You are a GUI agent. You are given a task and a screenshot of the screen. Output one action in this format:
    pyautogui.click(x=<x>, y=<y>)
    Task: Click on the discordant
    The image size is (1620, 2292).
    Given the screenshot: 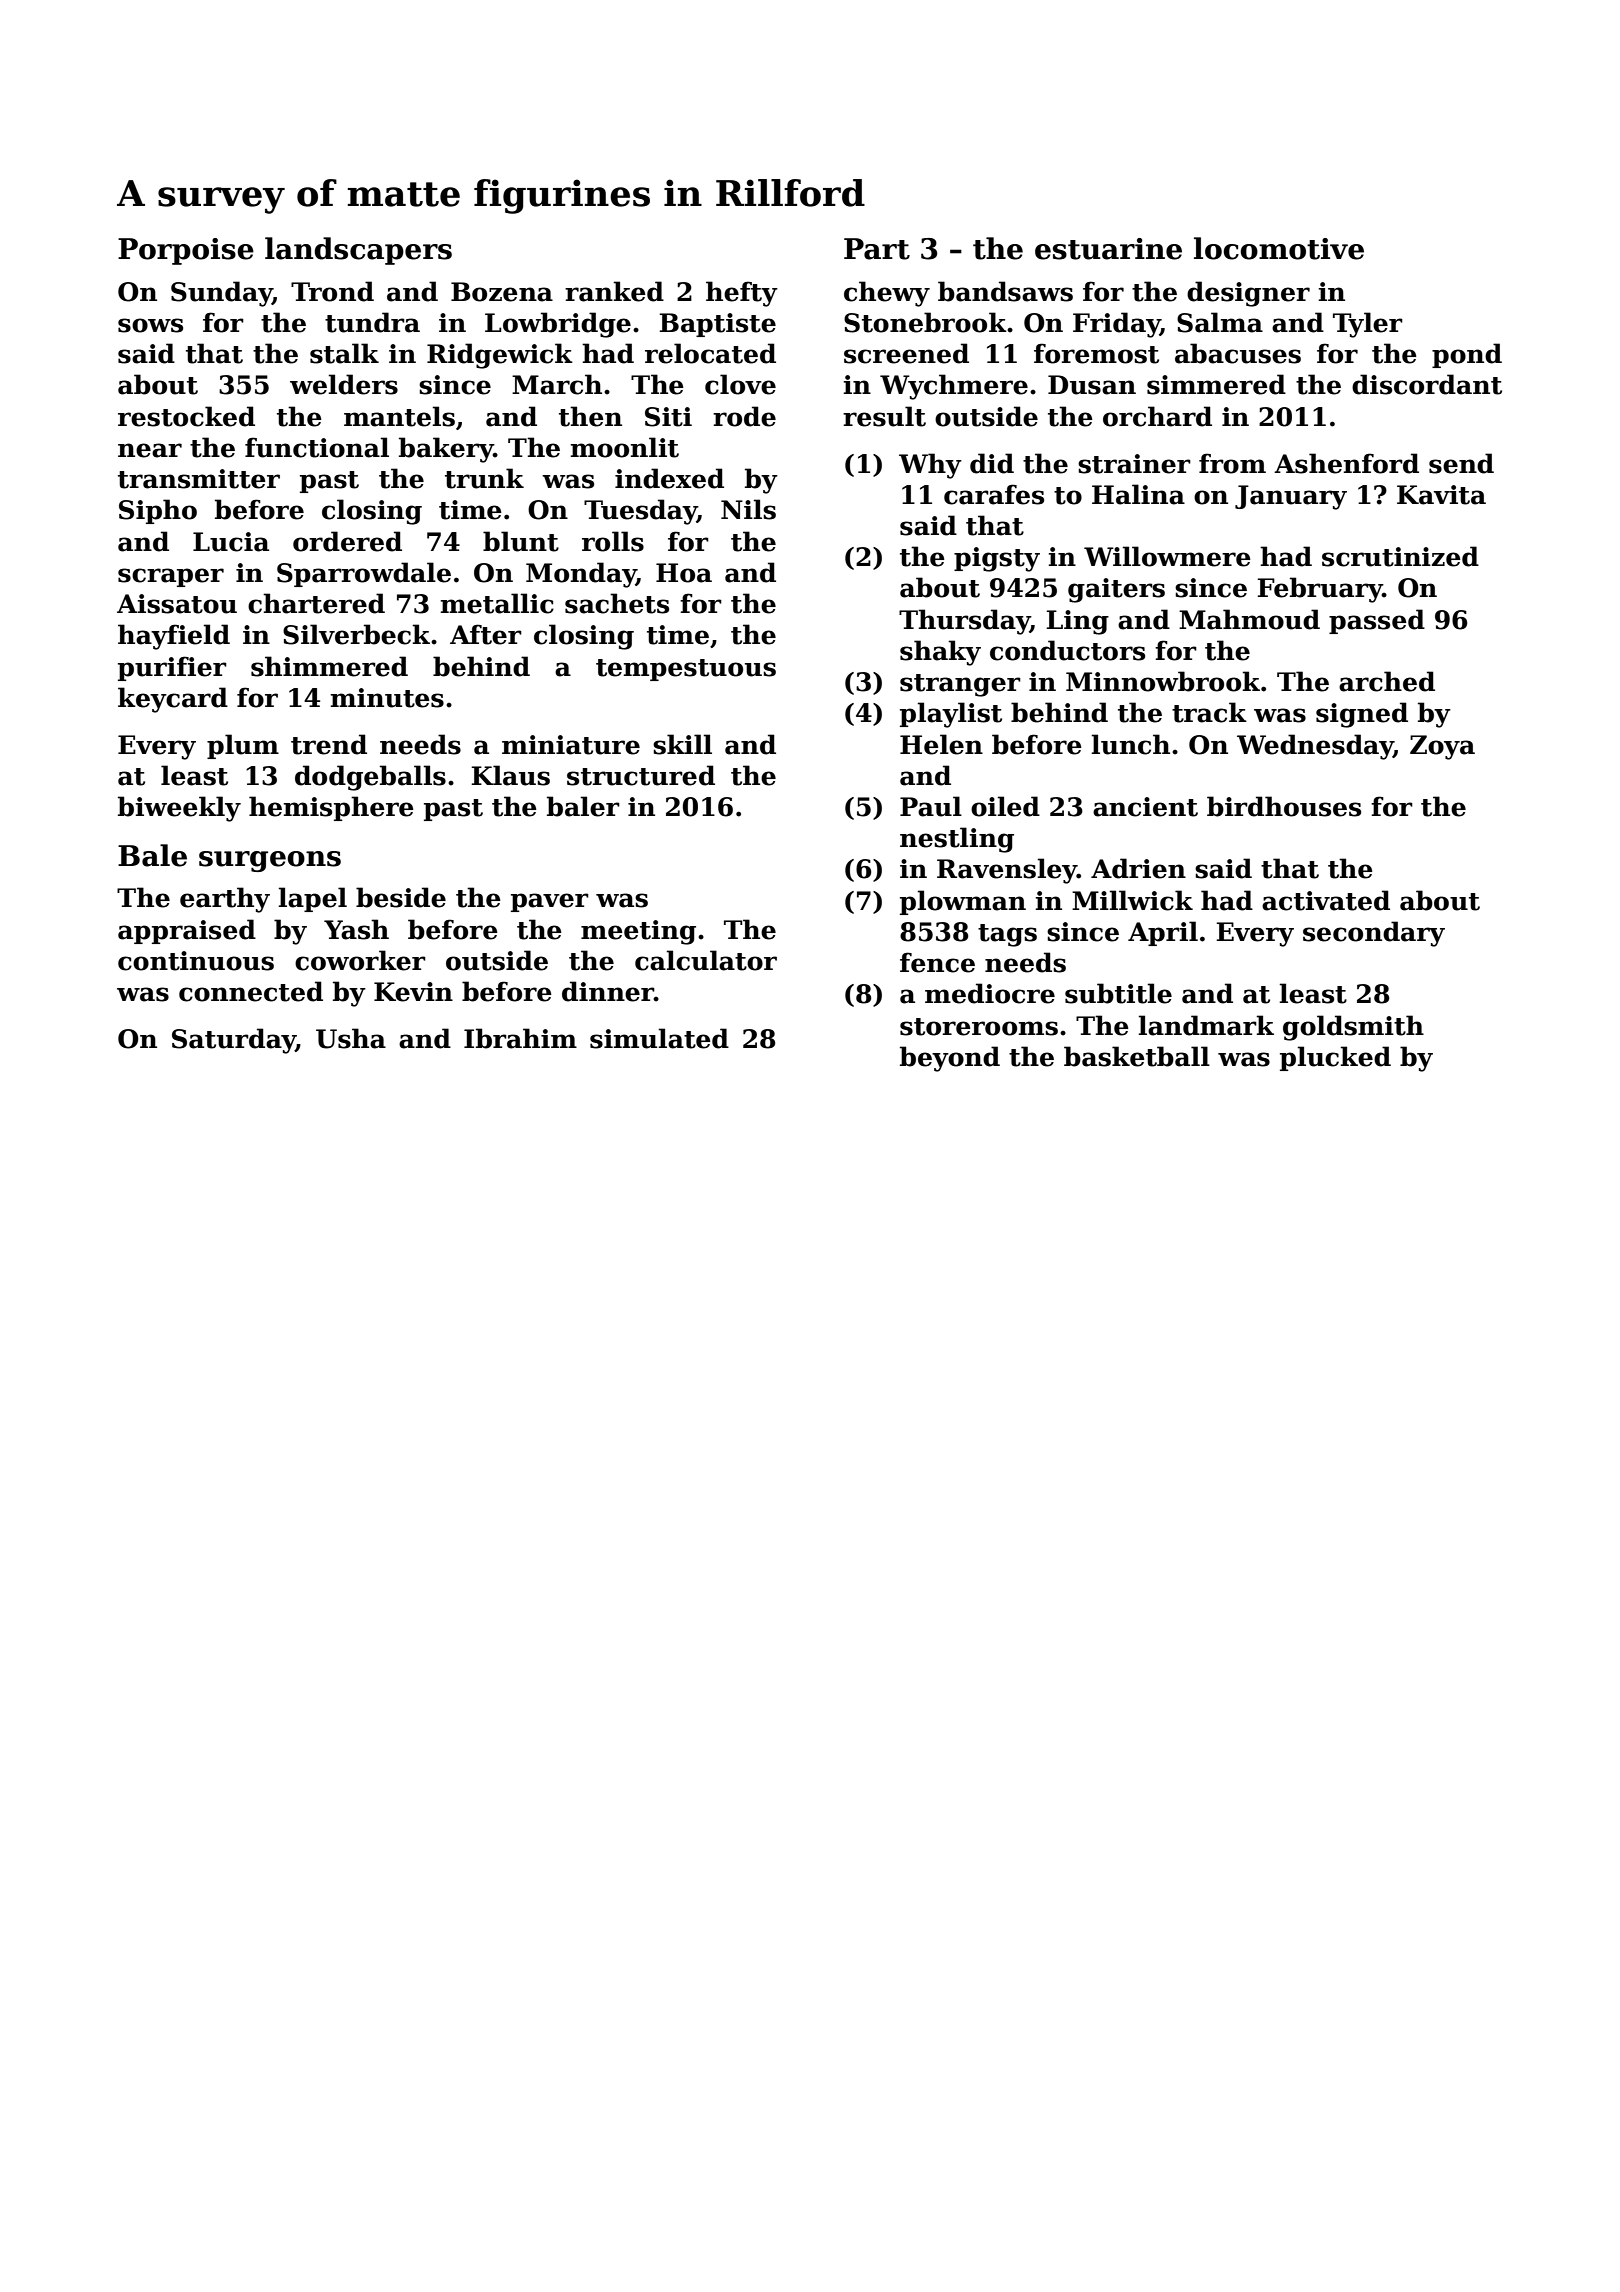 What is the action you would take?
    pyautogui.click(x=1427, y=384)
